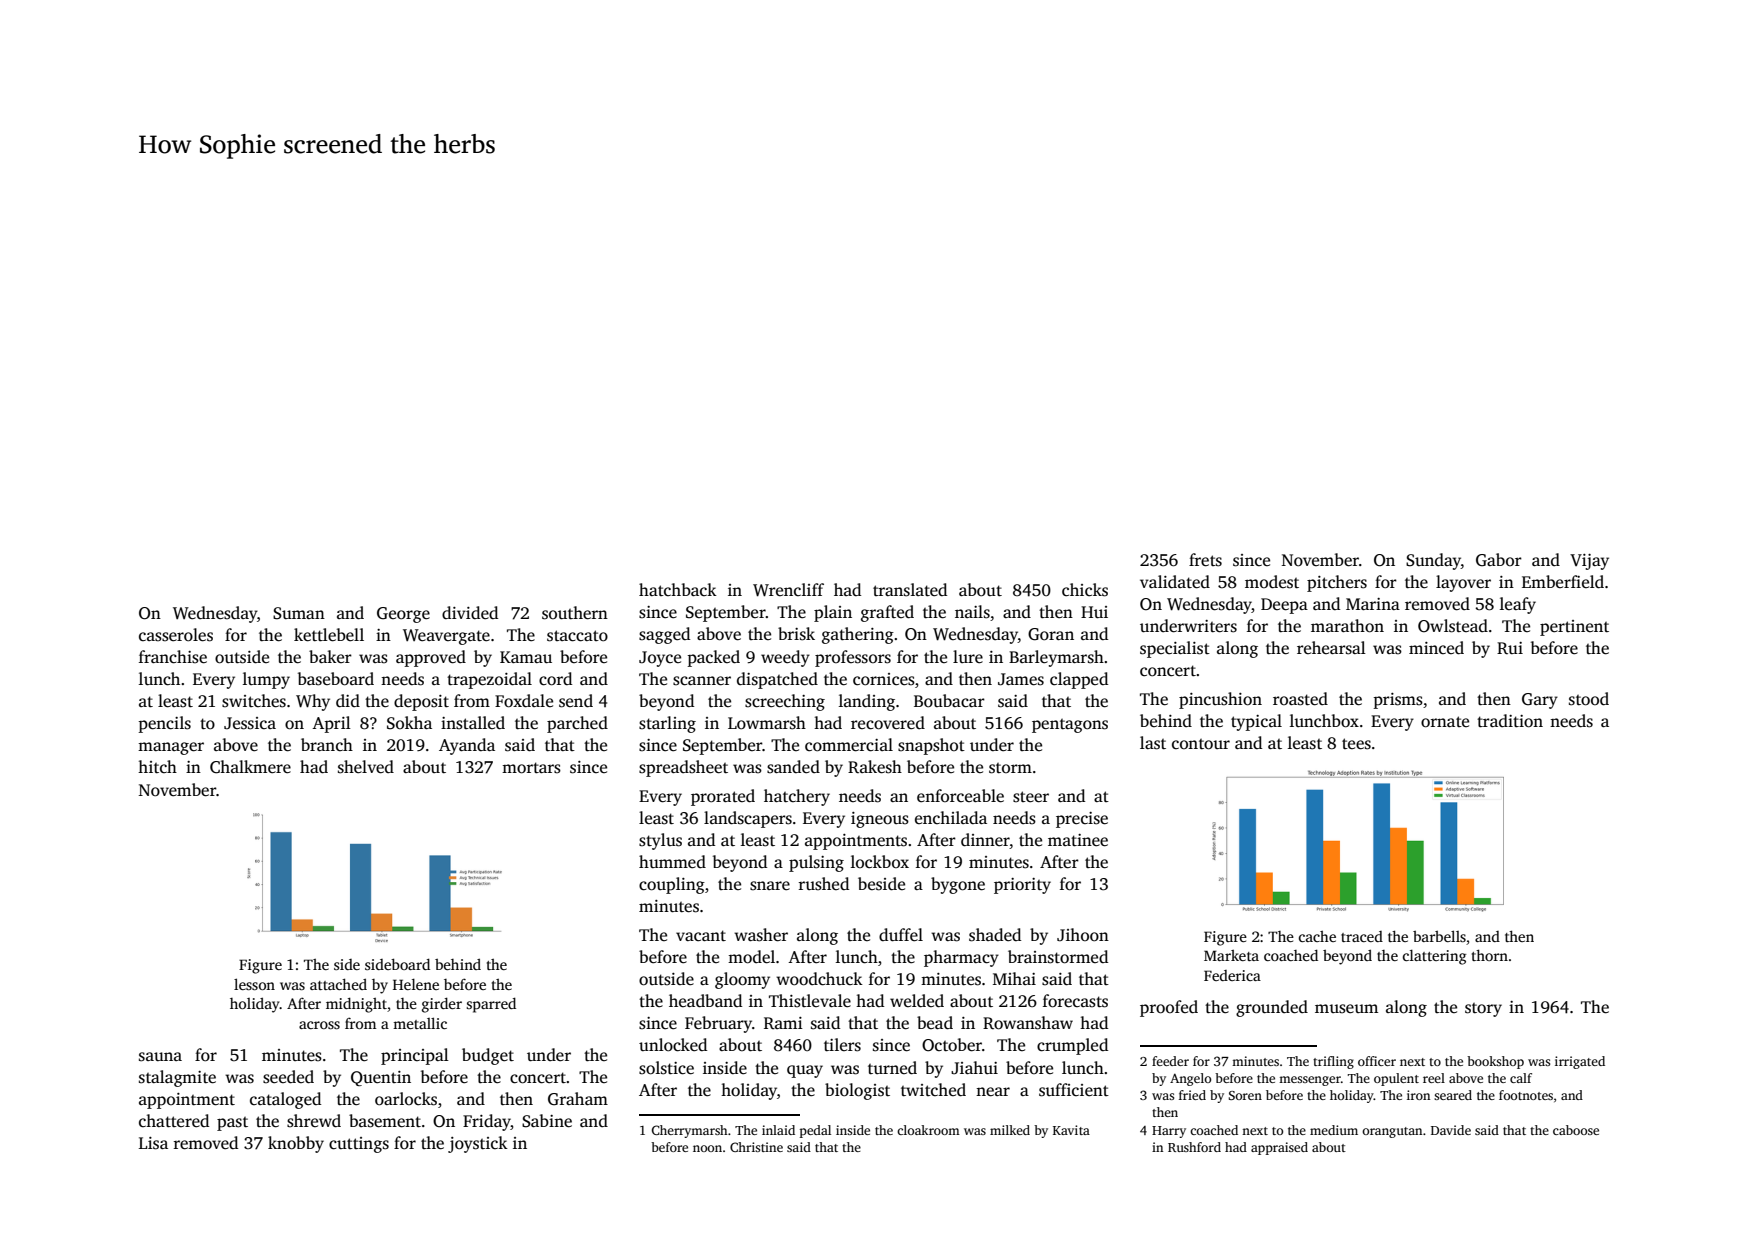  I want to click on chicks, so click(1085, 590).
